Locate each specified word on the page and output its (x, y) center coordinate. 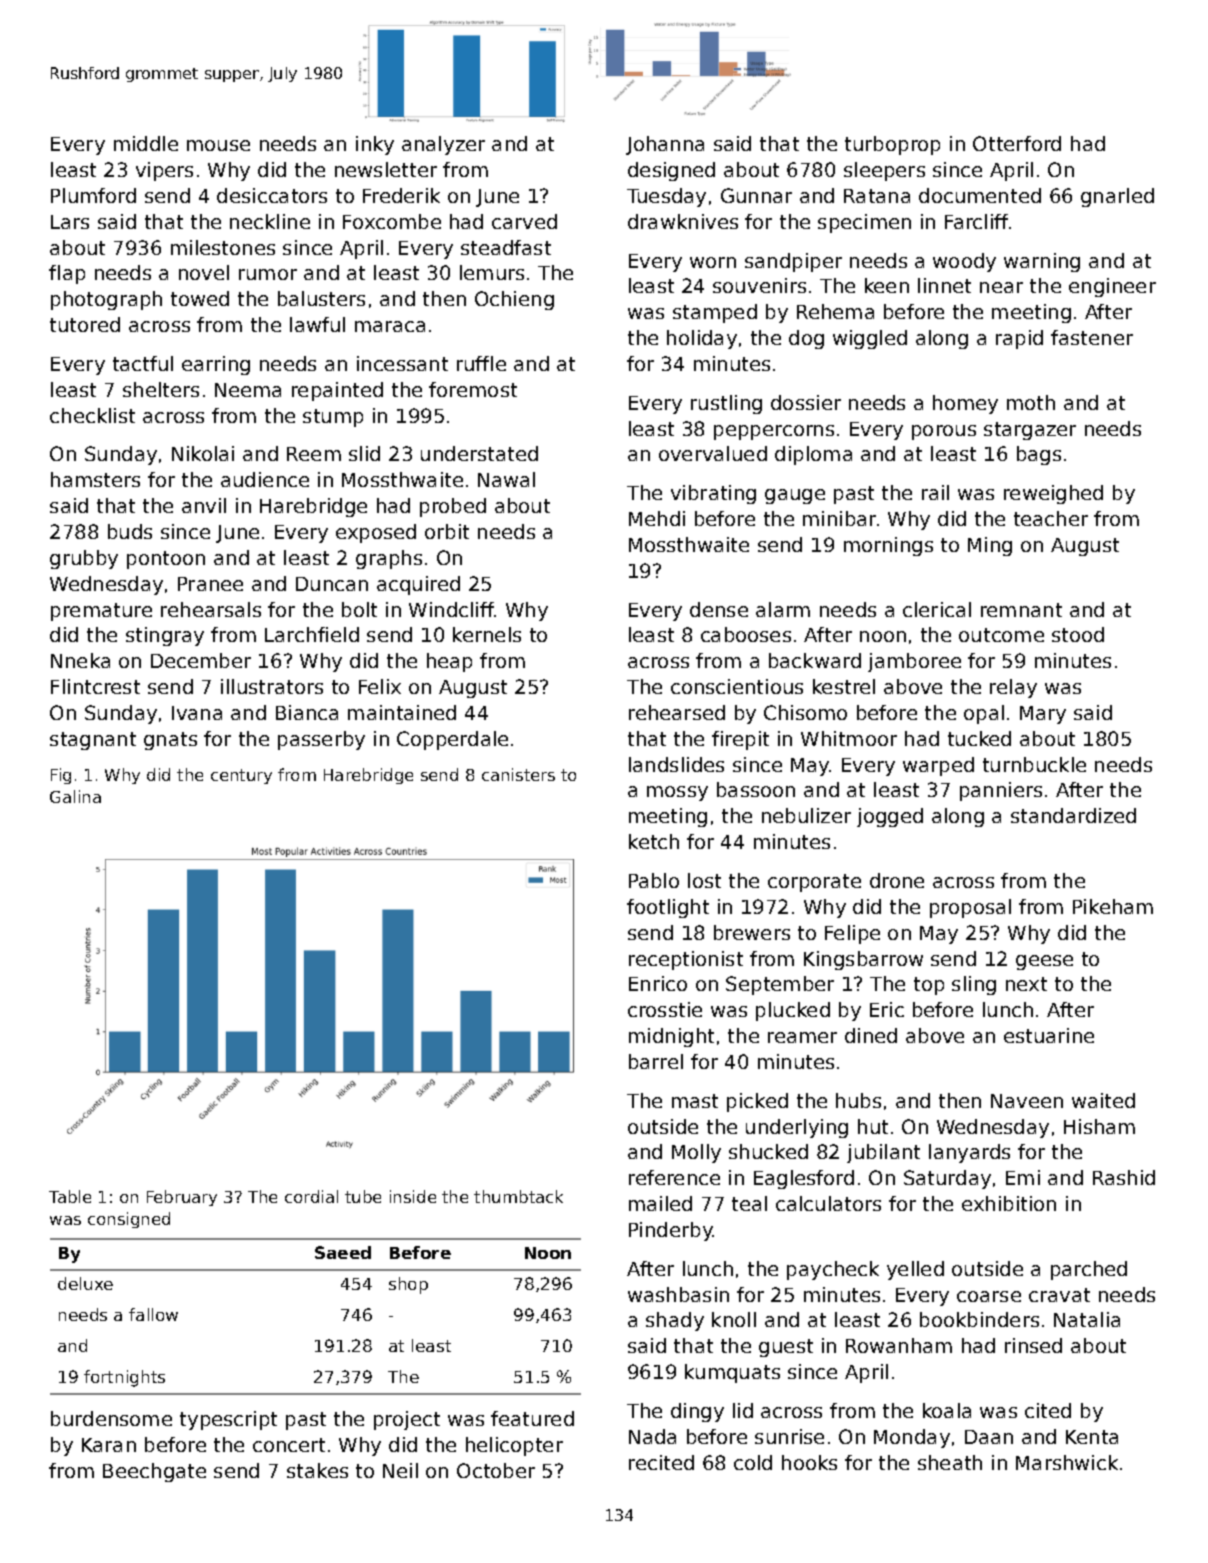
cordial (311, 1196)
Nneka (80, 660)
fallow (153, 1314)
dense (719, 609)
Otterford (1017, 143)
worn (713, 262)
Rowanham (899, 1345)
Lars (70, 222)
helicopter (514, 1446)
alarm (783, 609)
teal (749, 1203)
